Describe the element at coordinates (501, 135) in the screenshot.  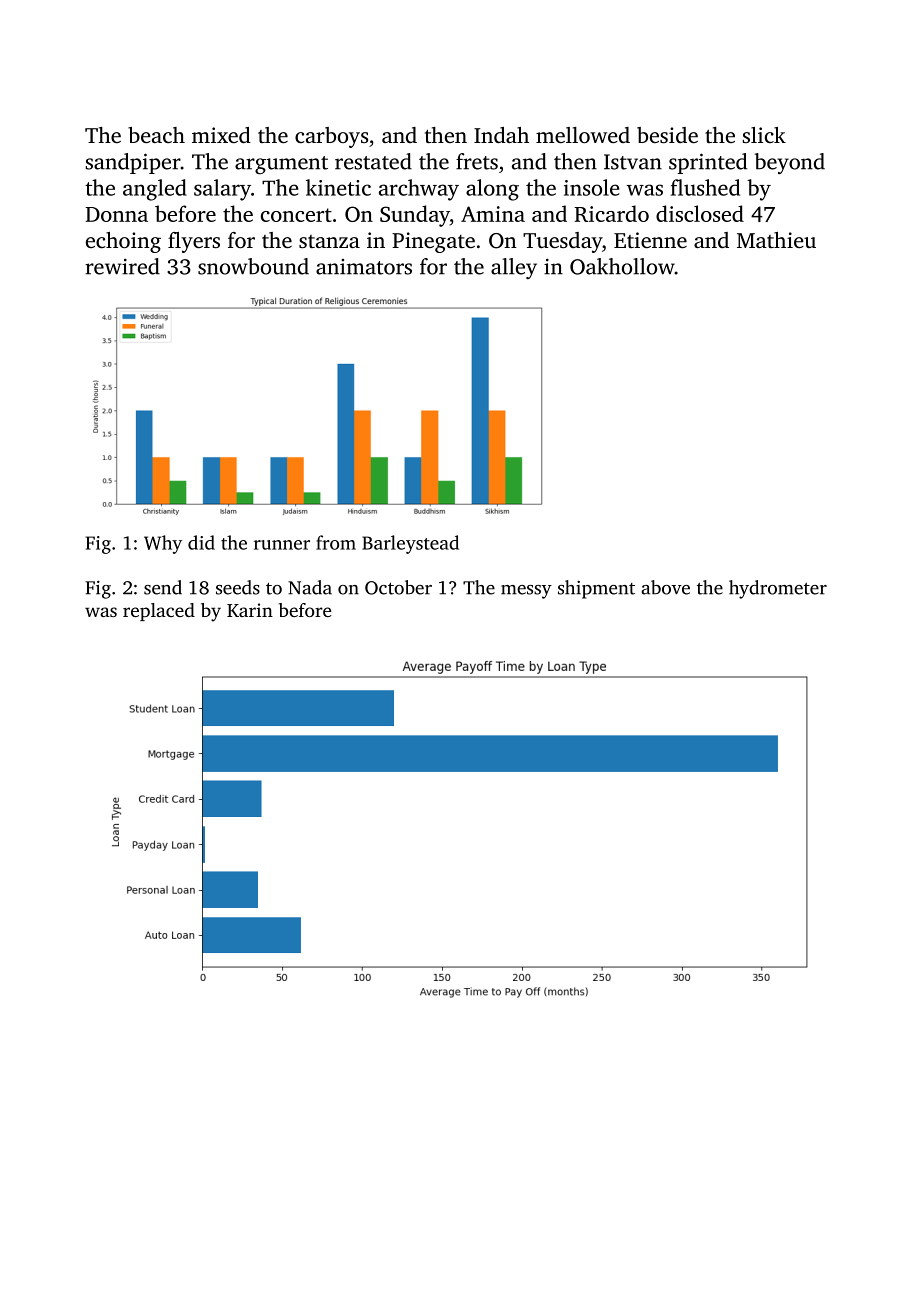
I see `Indah` at that location.
